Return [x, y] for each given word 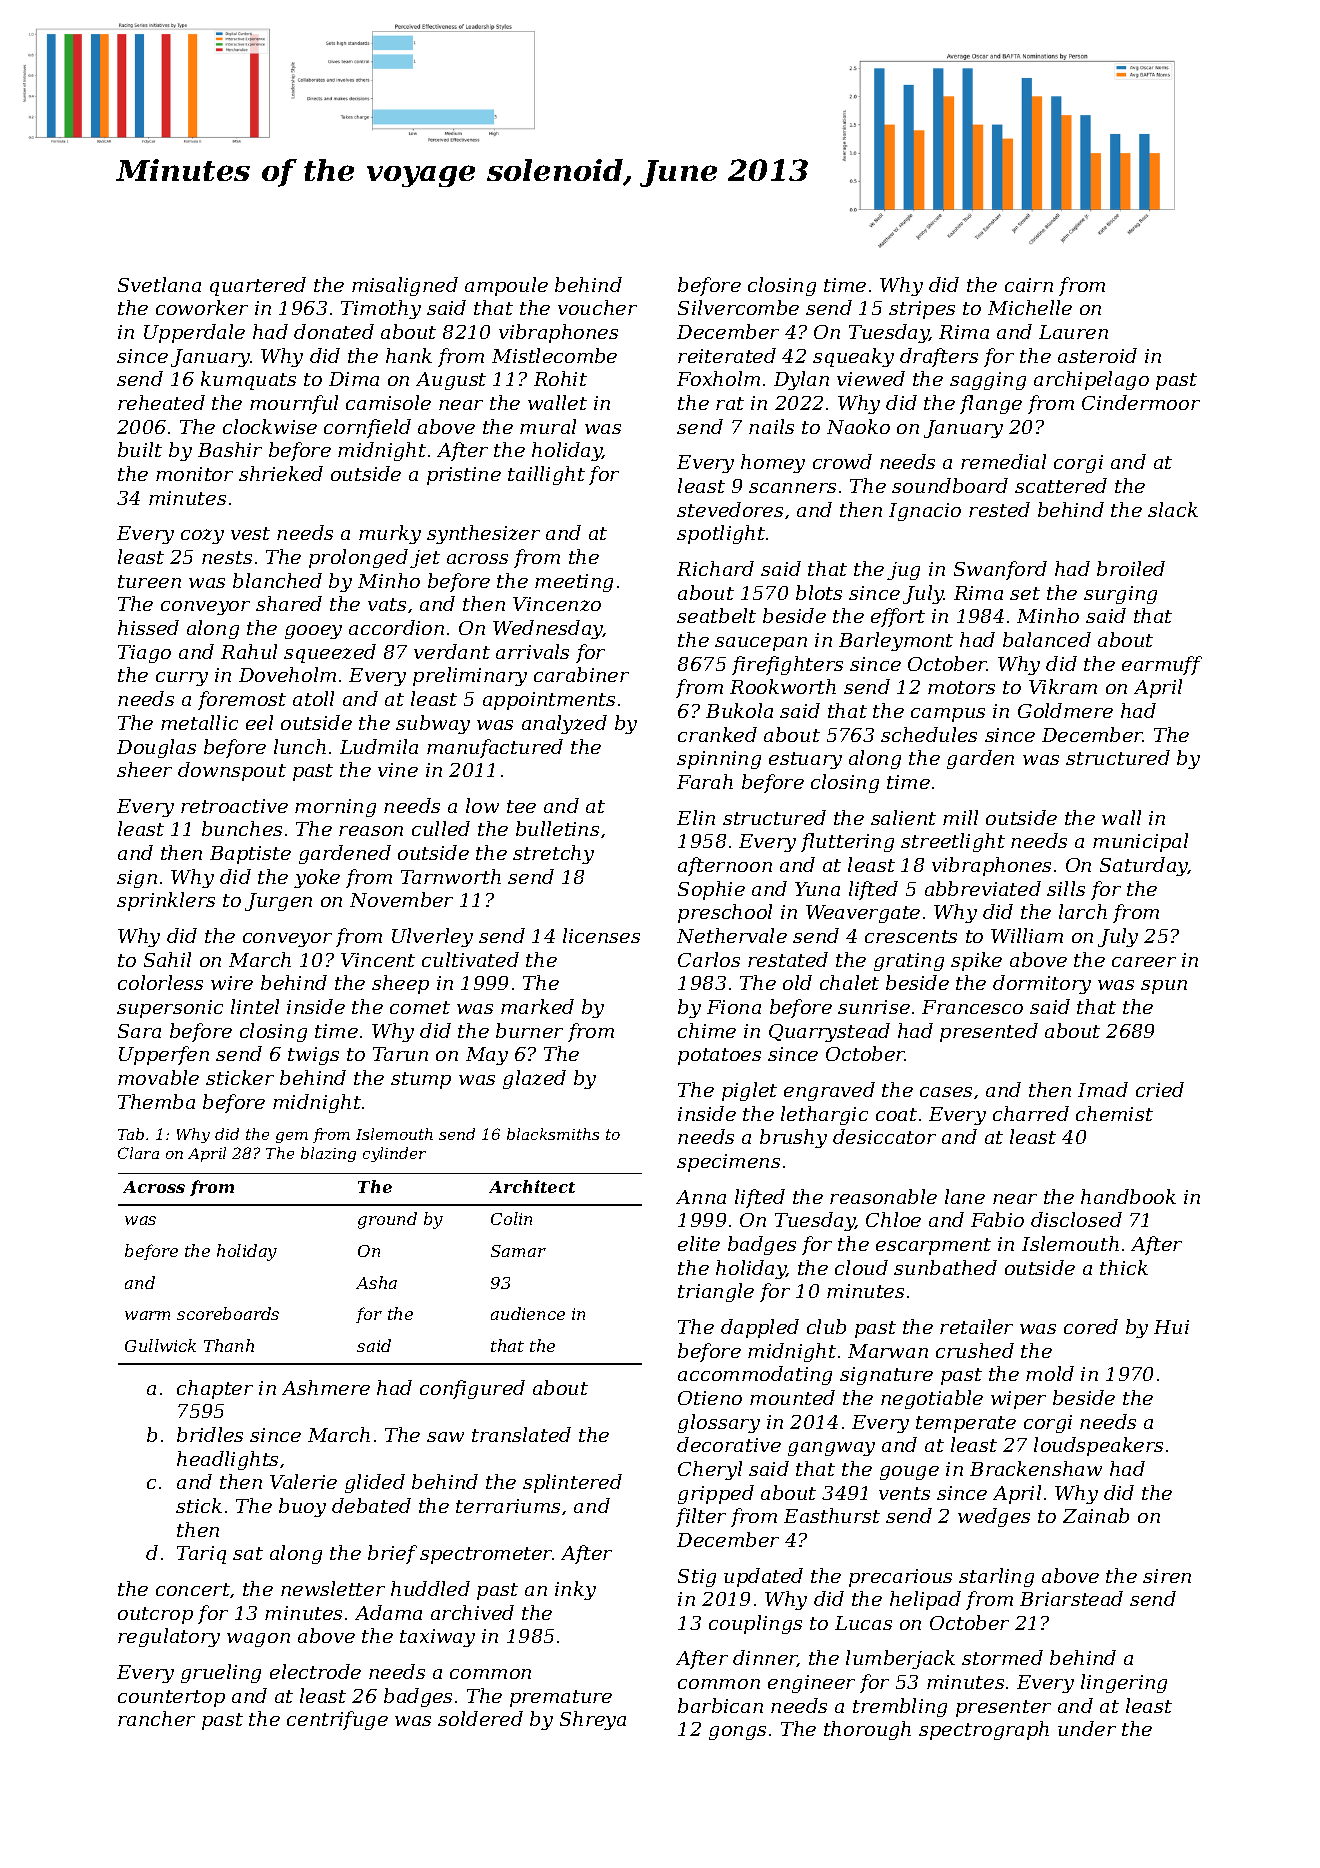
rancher [156, 1718]
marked [537, 1006]
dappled [760, 1328]
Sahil [167, 959]
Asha [376, 1282]
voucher [597, 307]
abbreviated [983, 888]
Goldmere [1065, 710]
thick [1124, 1267]
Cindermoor [1141, 402]
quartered [258, 286]
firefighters [787, 665]
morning [335, 808]
